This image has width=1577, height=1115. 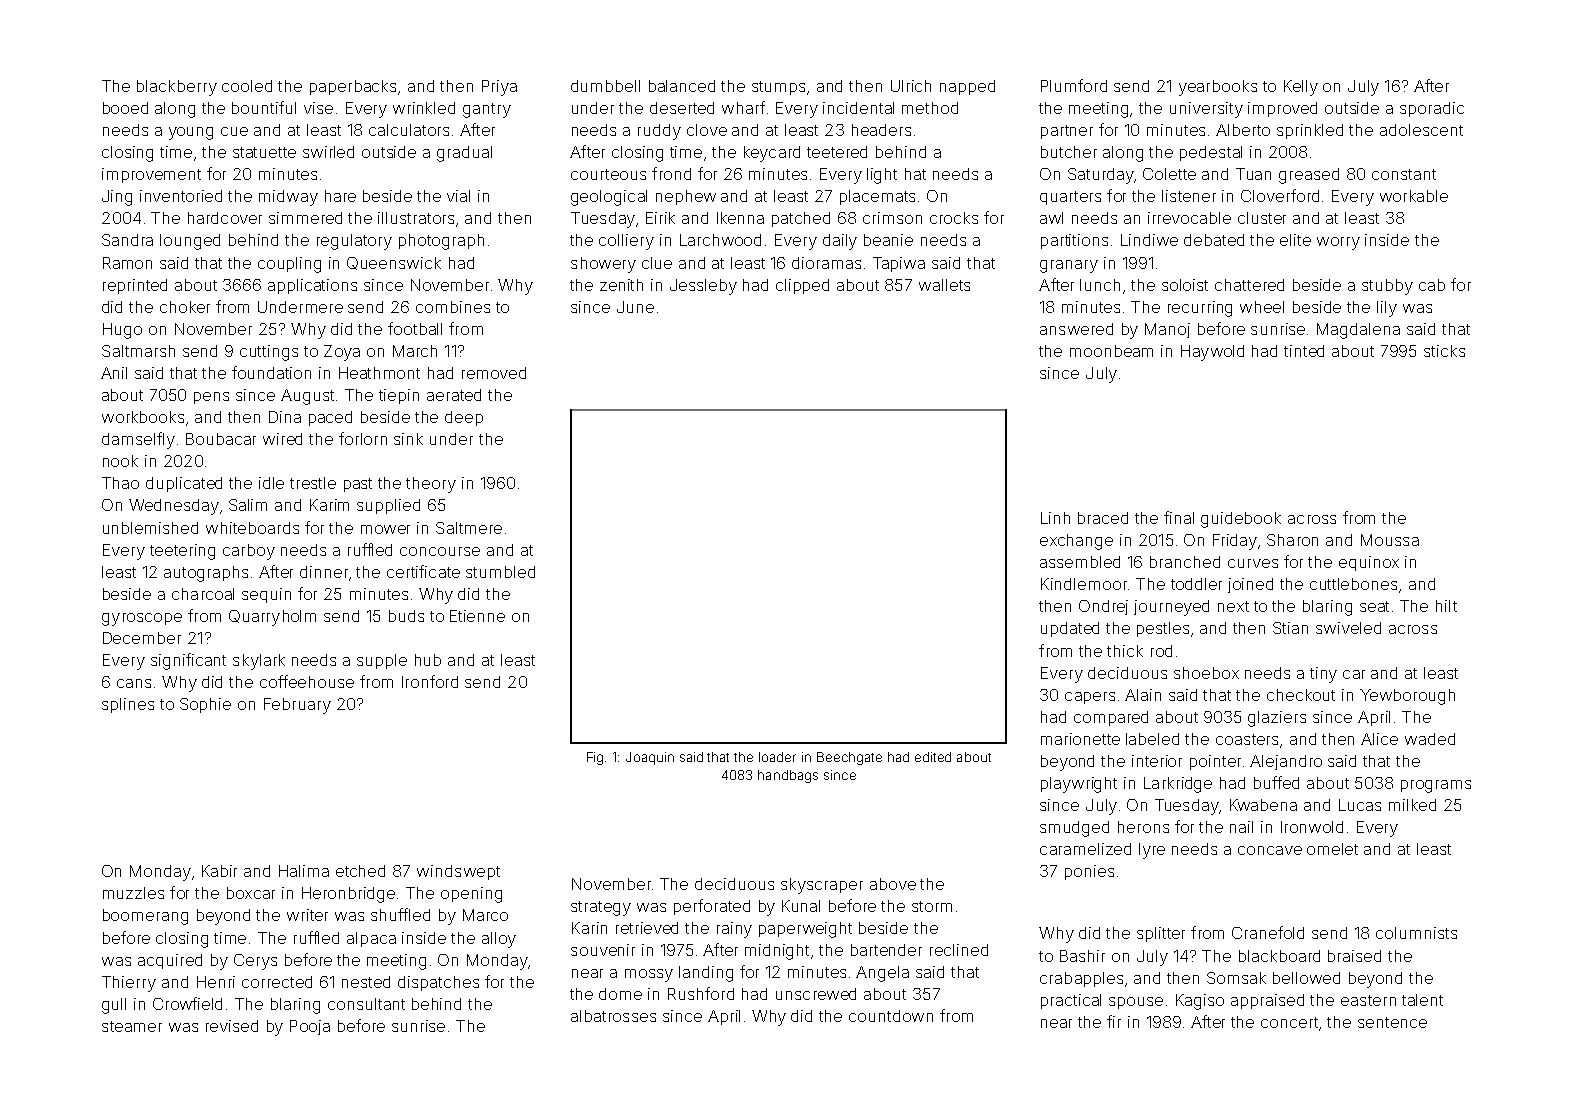 What do you see at coordinates (682, 86) in the image?
I see `balanced` at bounding box center [682, 86].
